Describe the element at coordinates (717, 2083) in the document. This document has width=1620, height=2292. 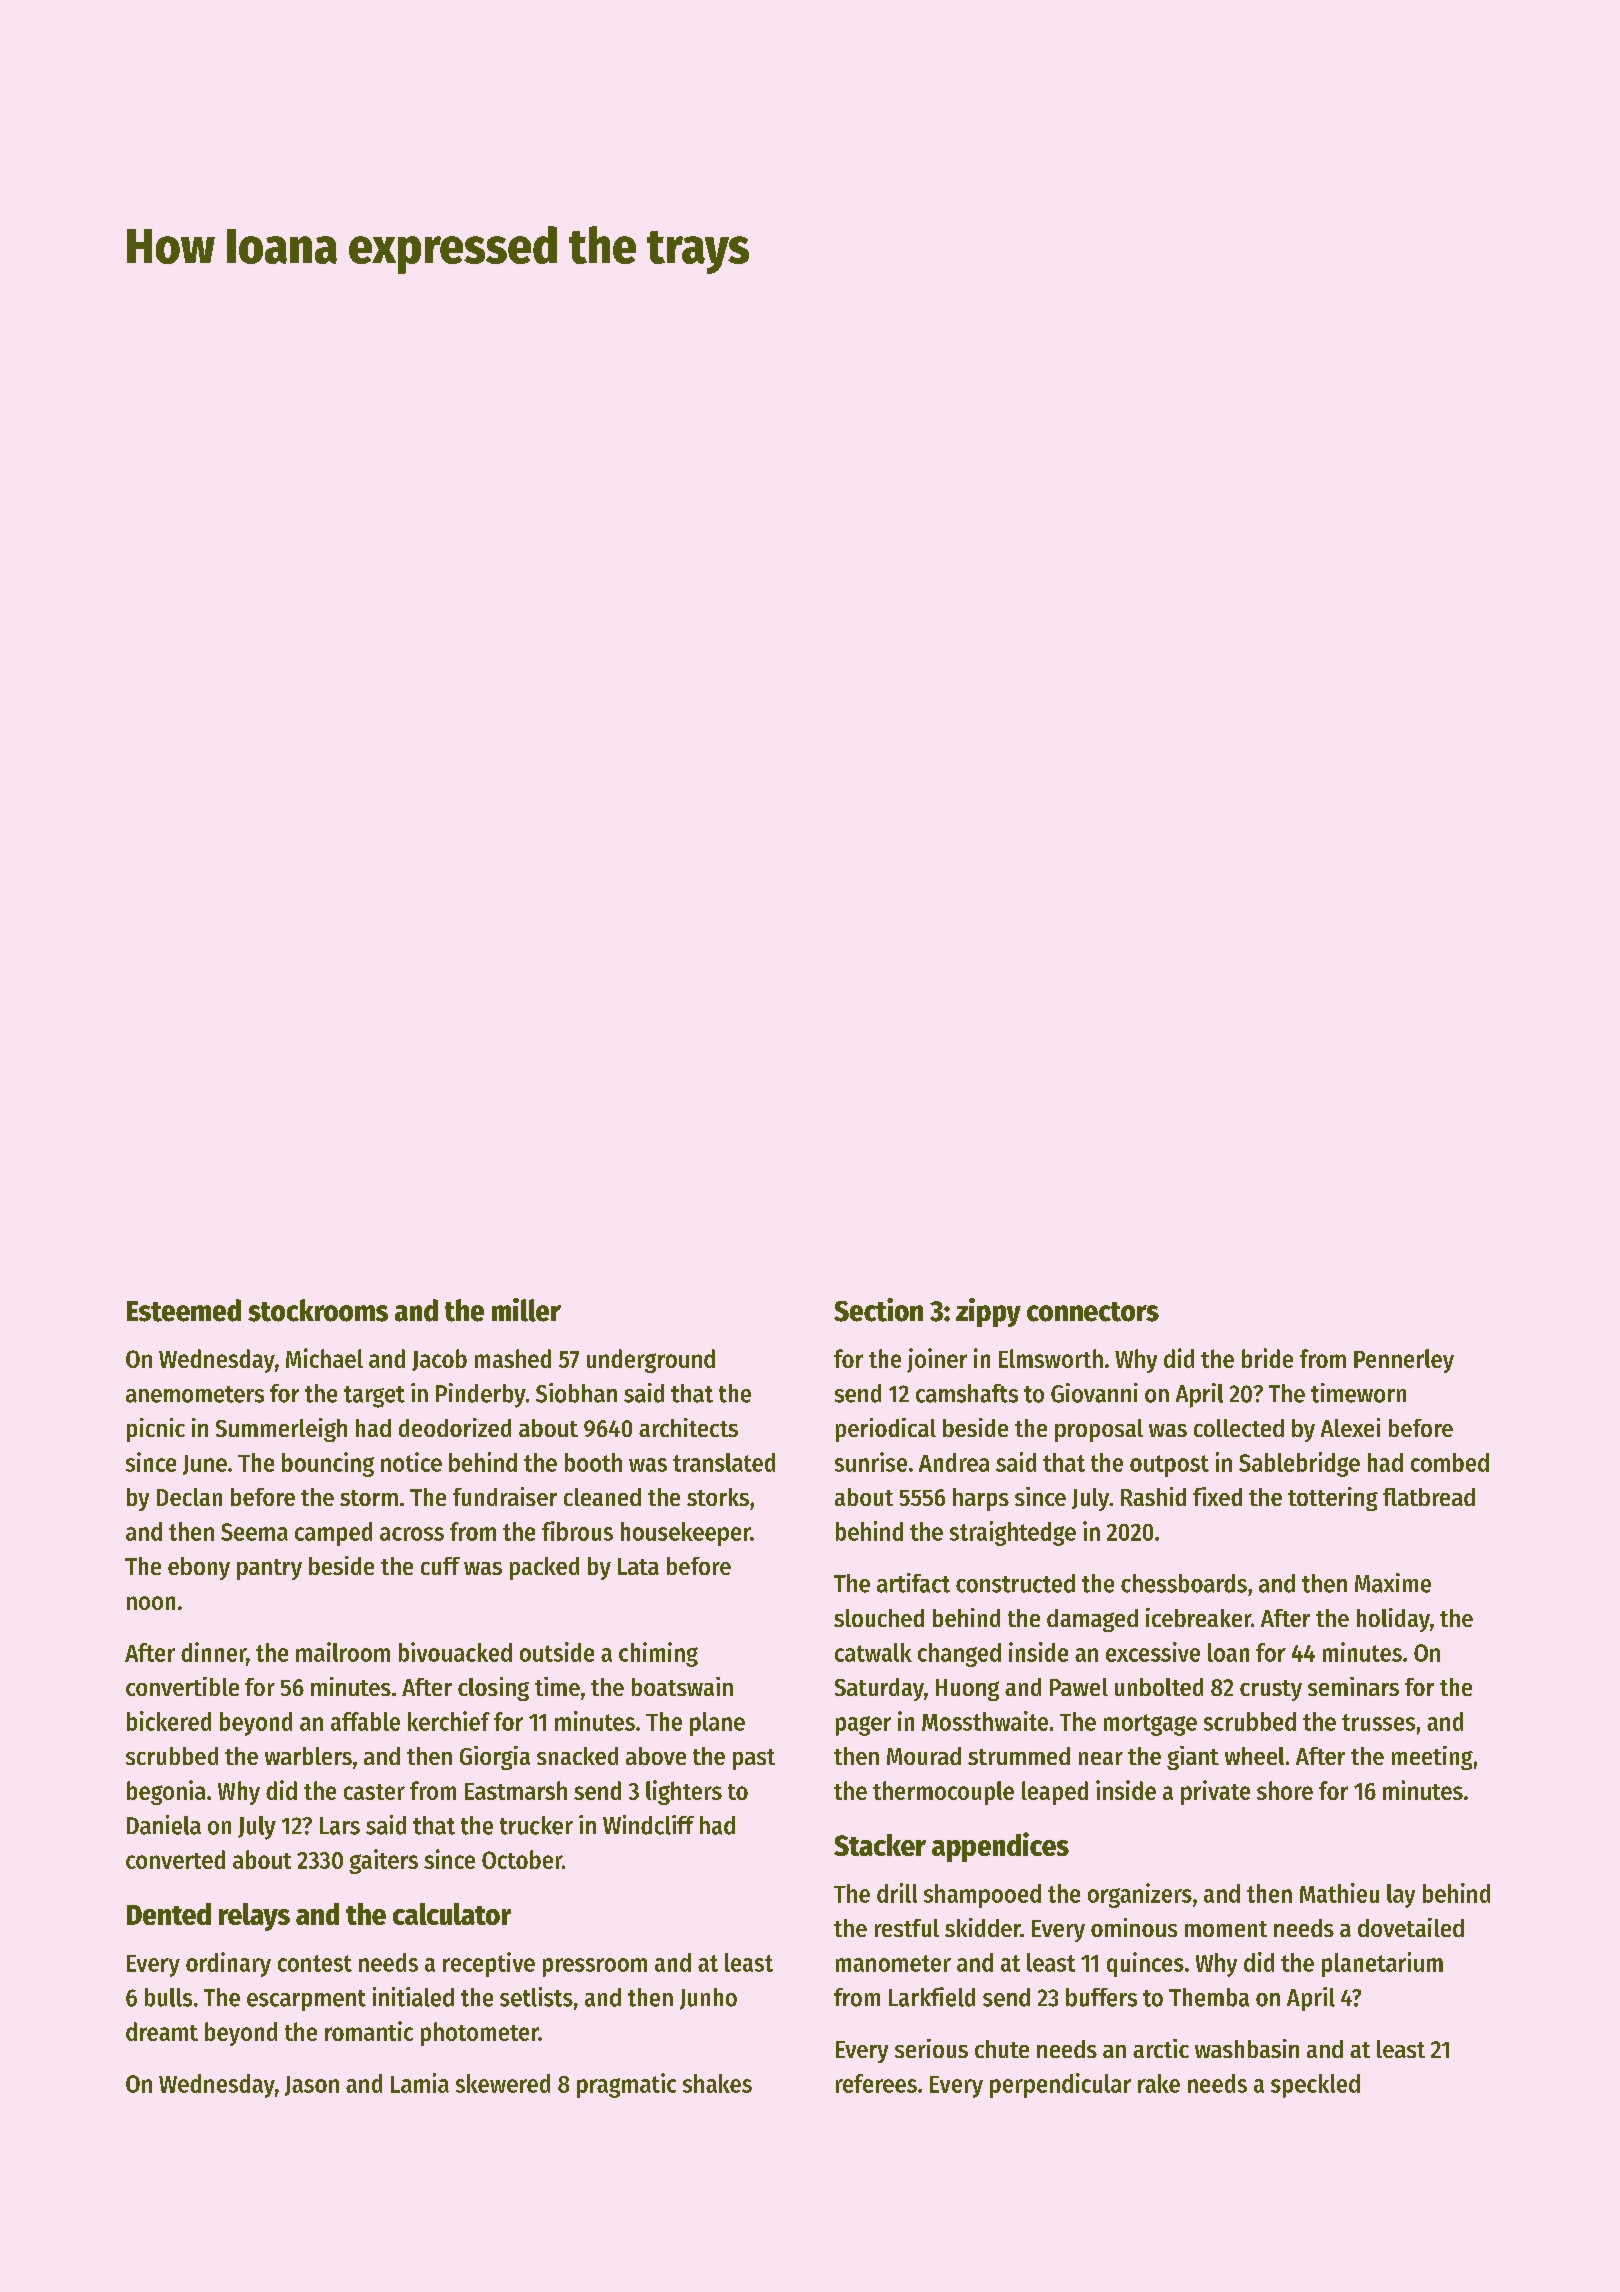
I see `shakes` at that location.
